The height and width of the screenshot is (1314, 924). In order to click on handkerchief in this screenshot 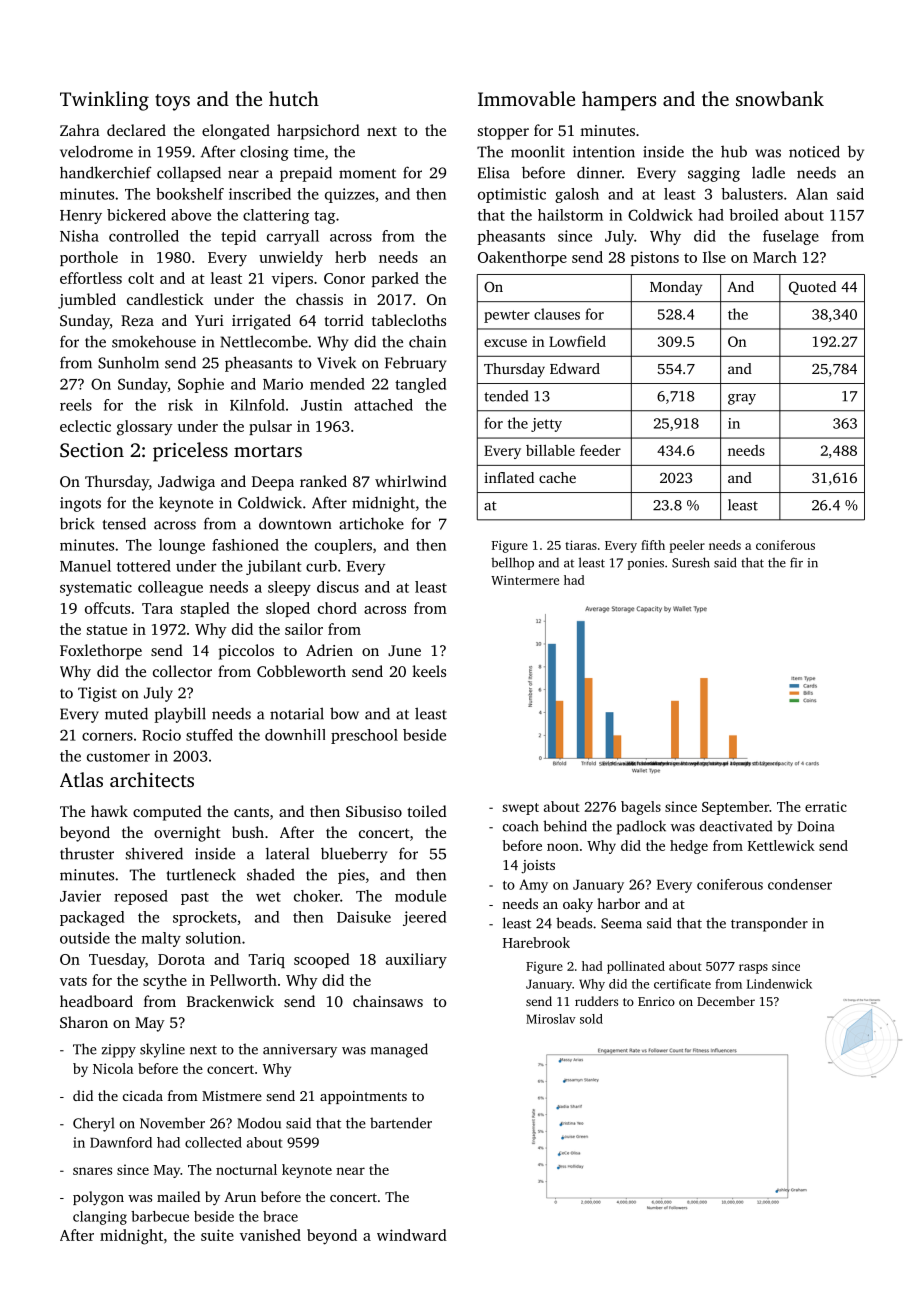, I will do `click(106, 172)`.
